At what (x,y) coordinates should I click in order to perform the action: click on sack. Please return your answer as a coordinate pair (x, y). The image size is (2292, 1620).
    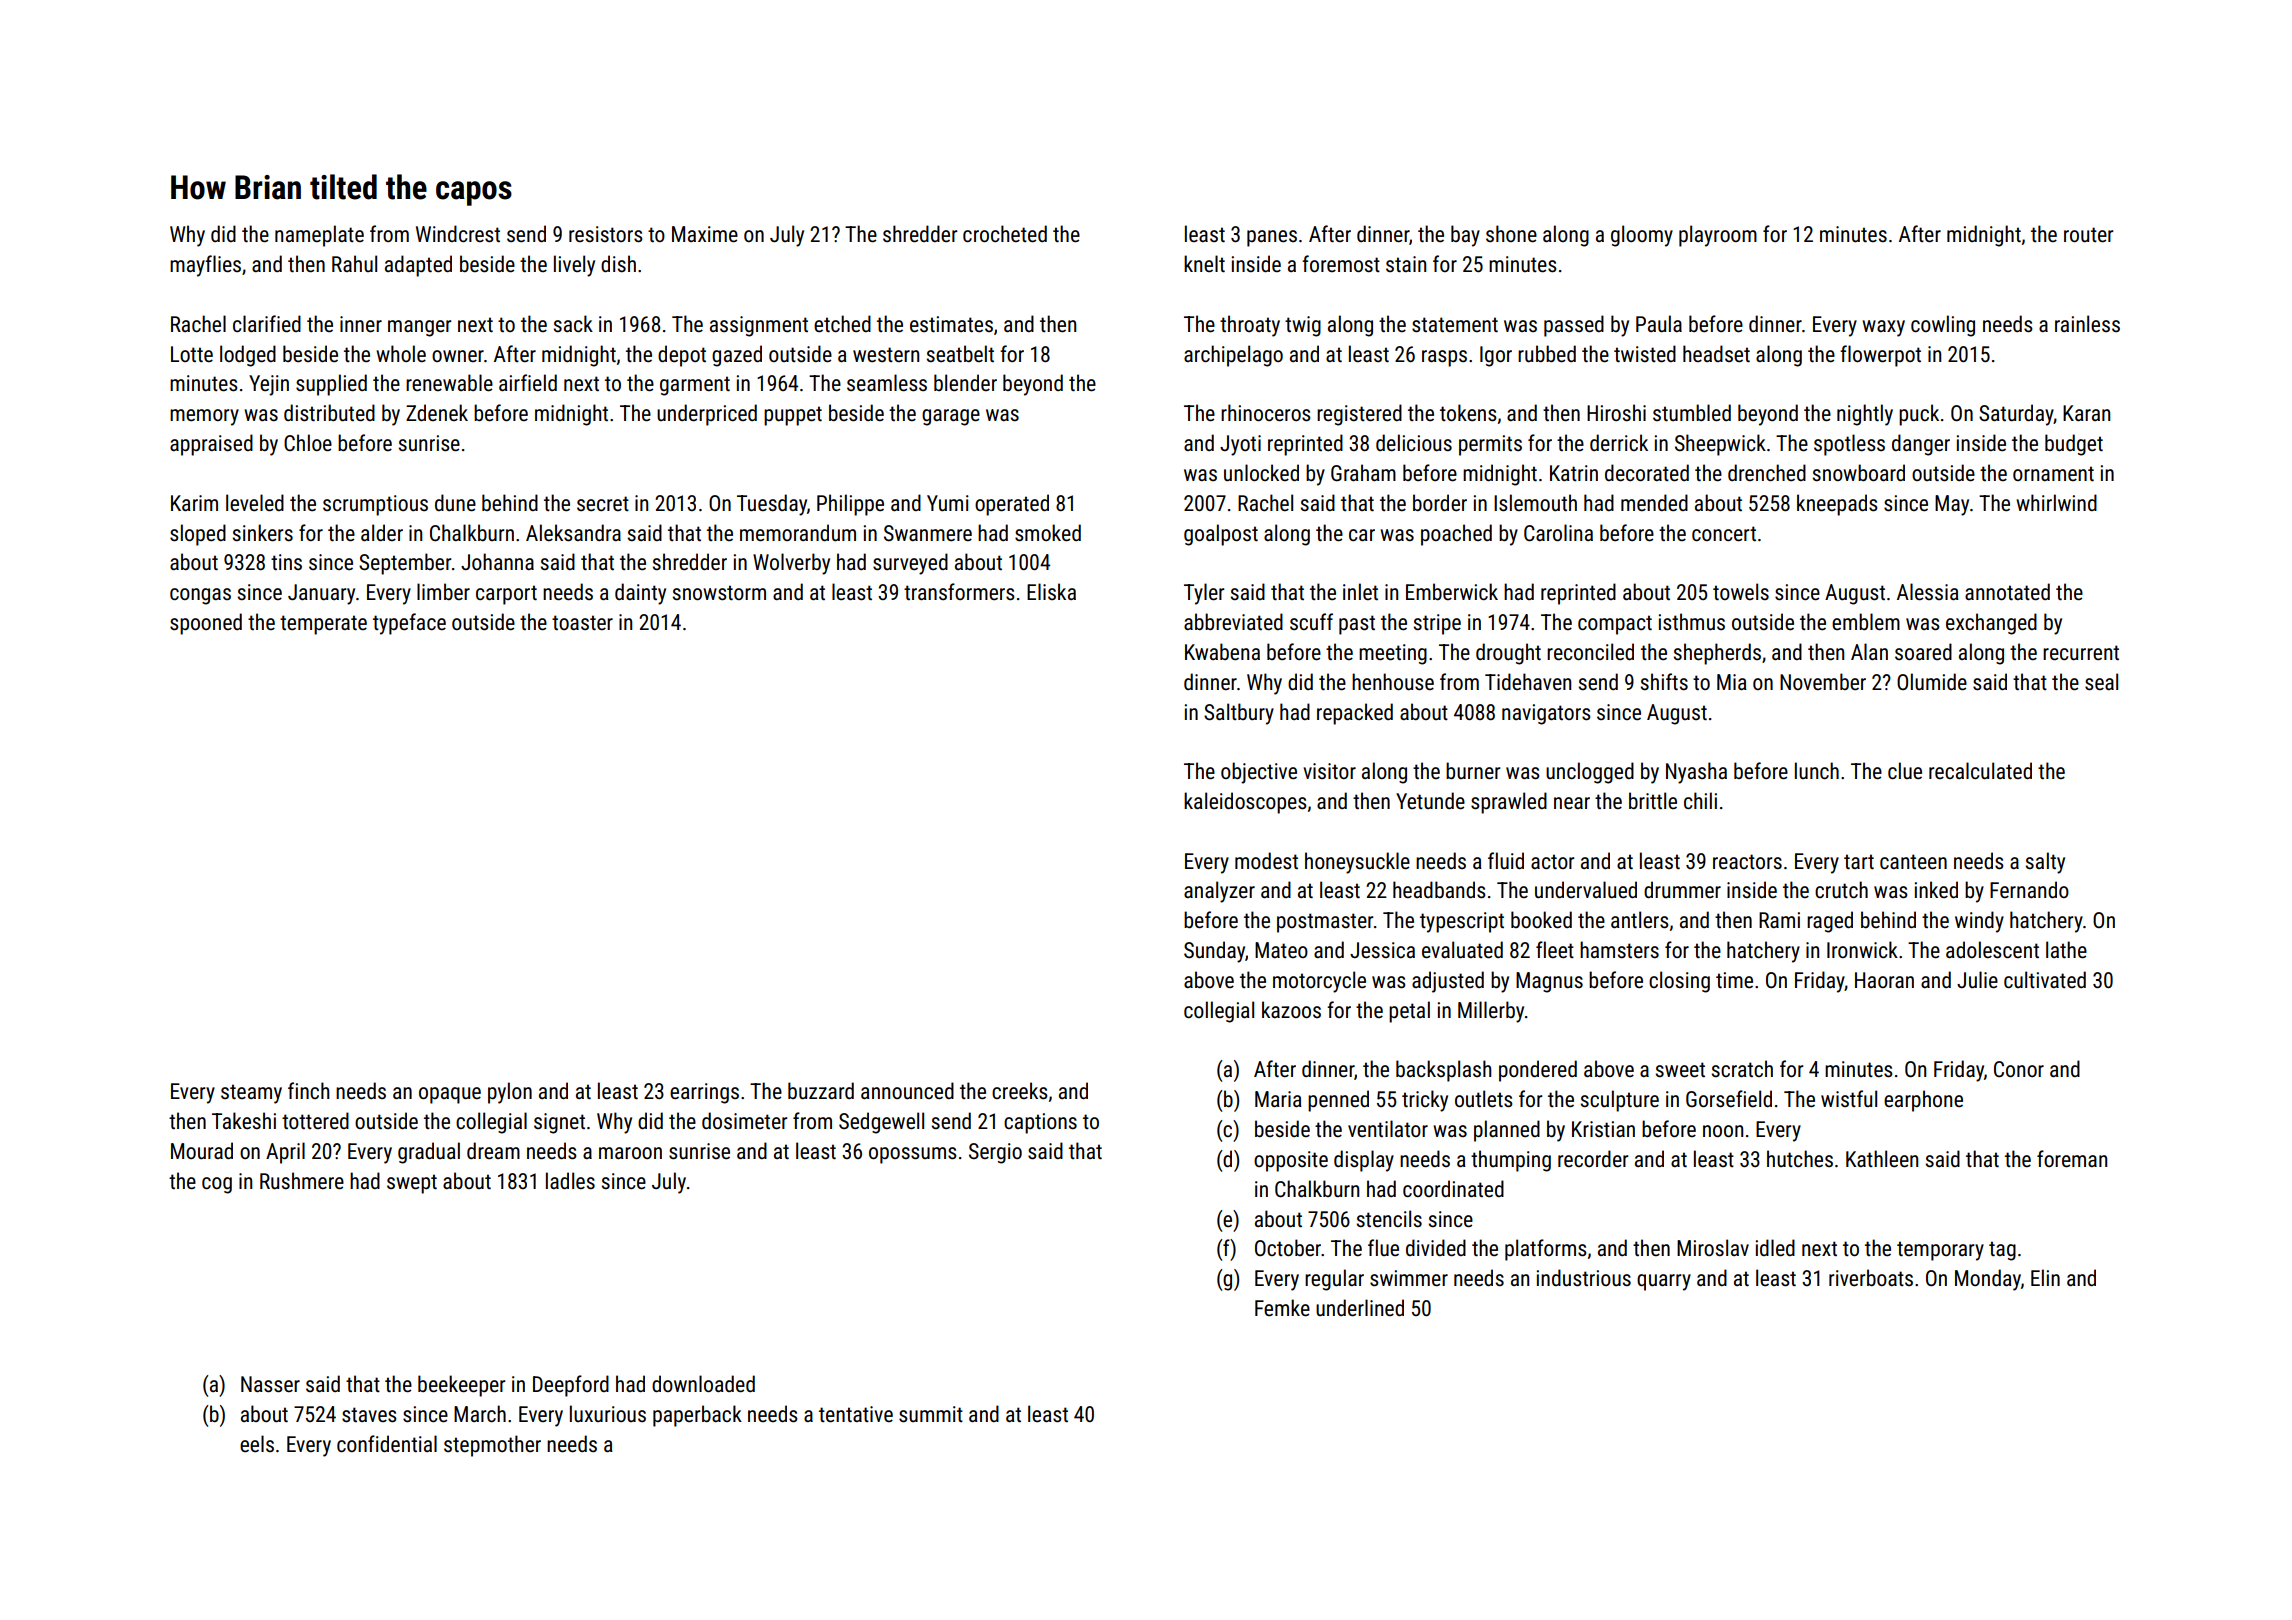
    Looking at the image, I should click on (573, 324).
